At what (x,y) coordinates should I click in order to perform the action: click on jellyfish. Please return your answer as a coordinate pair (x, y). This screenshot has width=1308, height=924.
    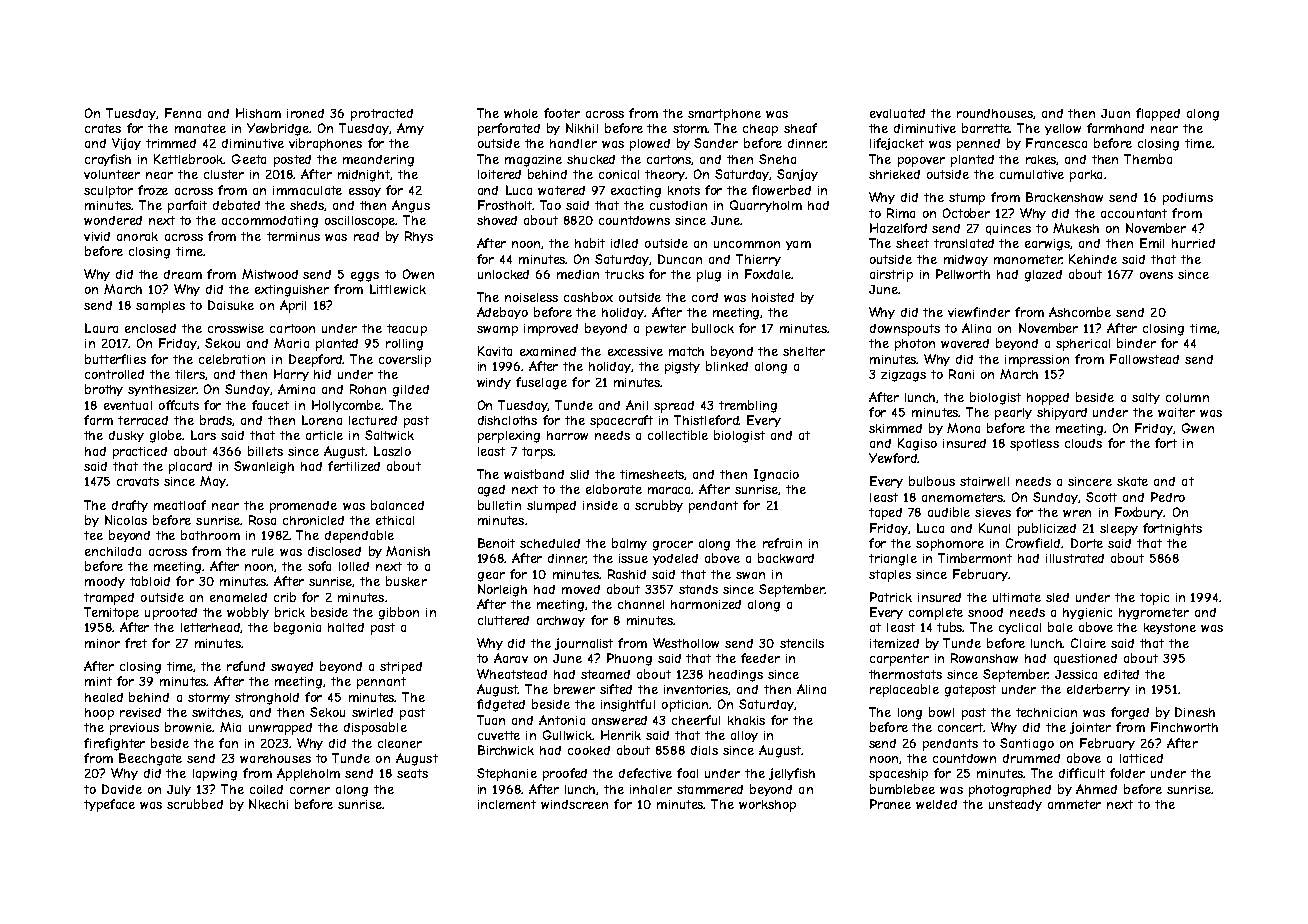
    Looking at the image, I should click on (792, 774).
